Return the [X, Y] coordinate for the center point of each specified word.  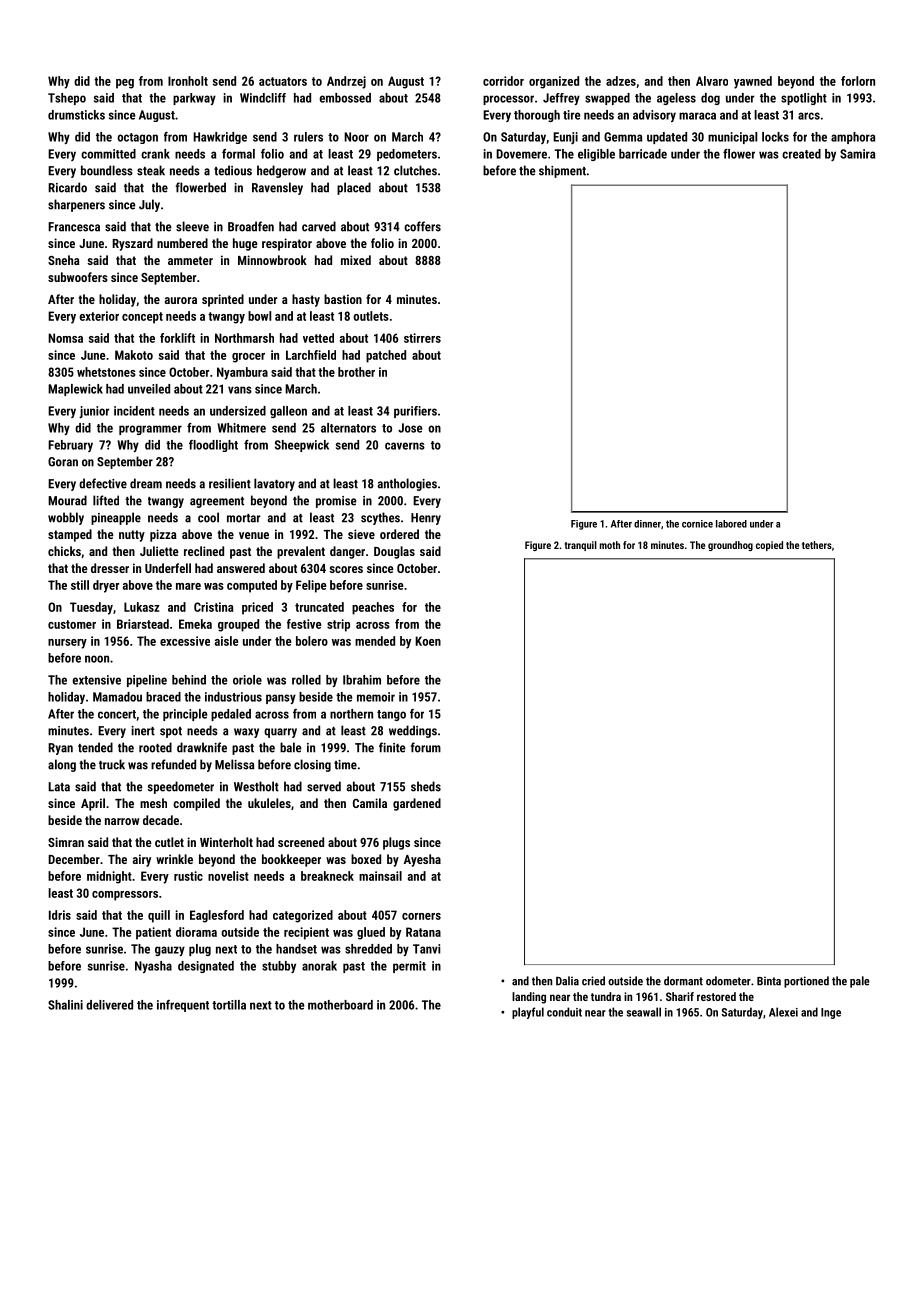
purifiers [415, 412]
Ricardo [67, 187]
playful [528, 1013]
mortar [243, 518]
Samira [857, 154]
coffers [422, 226]
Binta [769, 981]
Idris [60, 915]
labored [731, 524]
